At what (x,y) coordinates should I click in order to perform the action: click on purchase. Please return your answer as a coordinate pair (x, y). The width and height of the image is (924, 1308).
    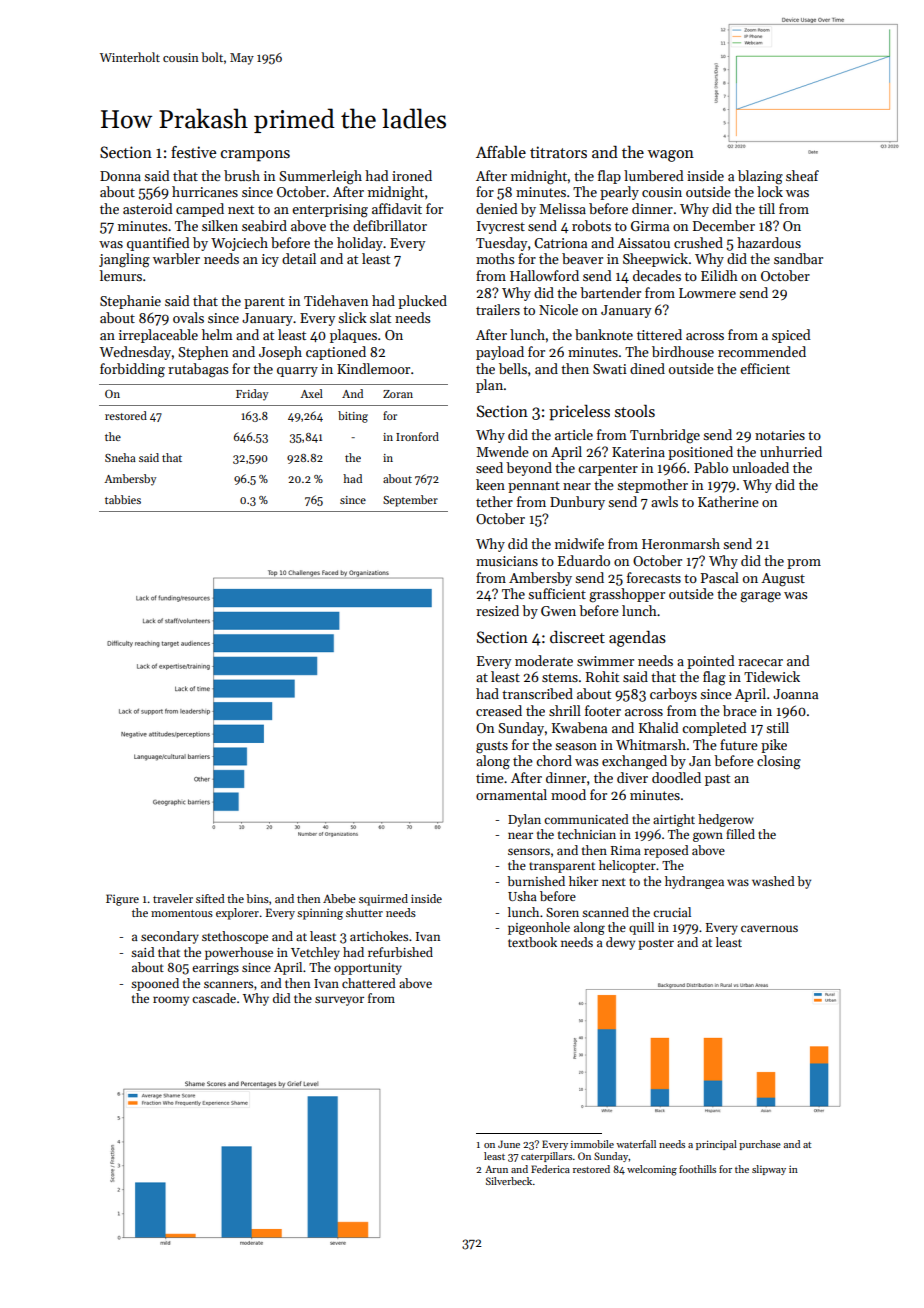
    Looking at the image, I should click on (760, 1145).
